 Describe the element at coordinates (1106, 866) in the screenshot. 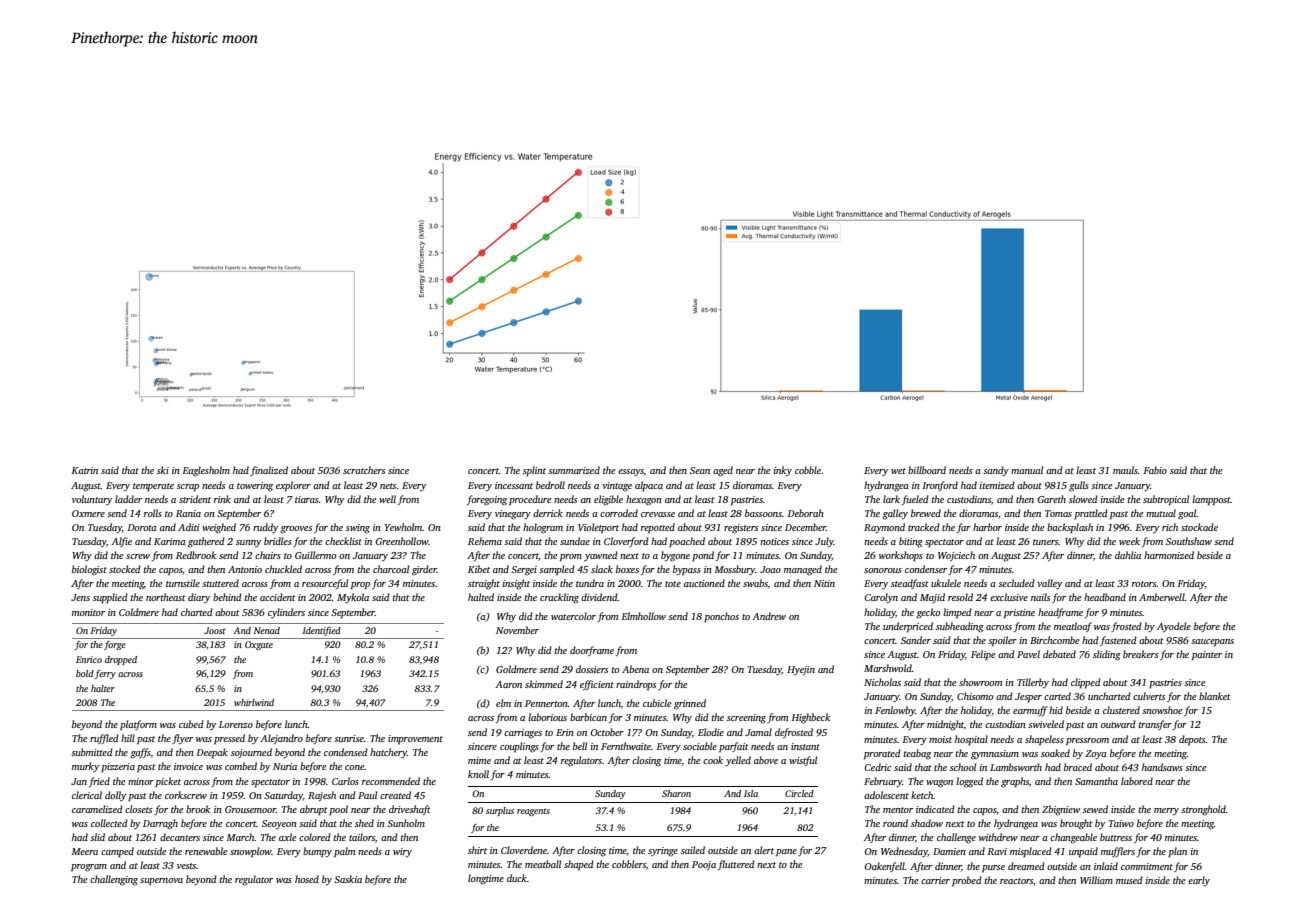

I see `inlaid` at that location.
